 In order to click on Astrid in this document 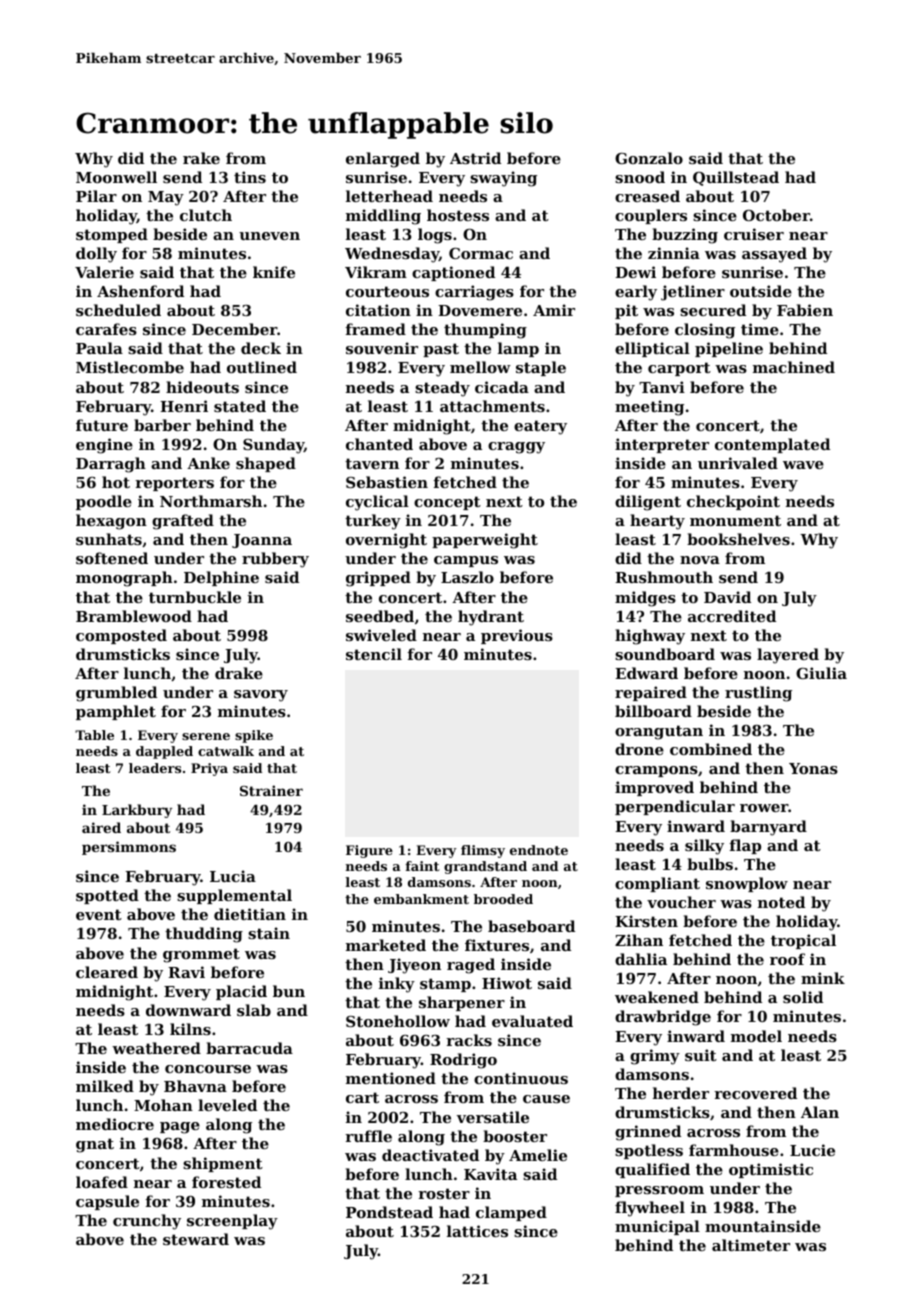, I will do `click(475, 158)`.
